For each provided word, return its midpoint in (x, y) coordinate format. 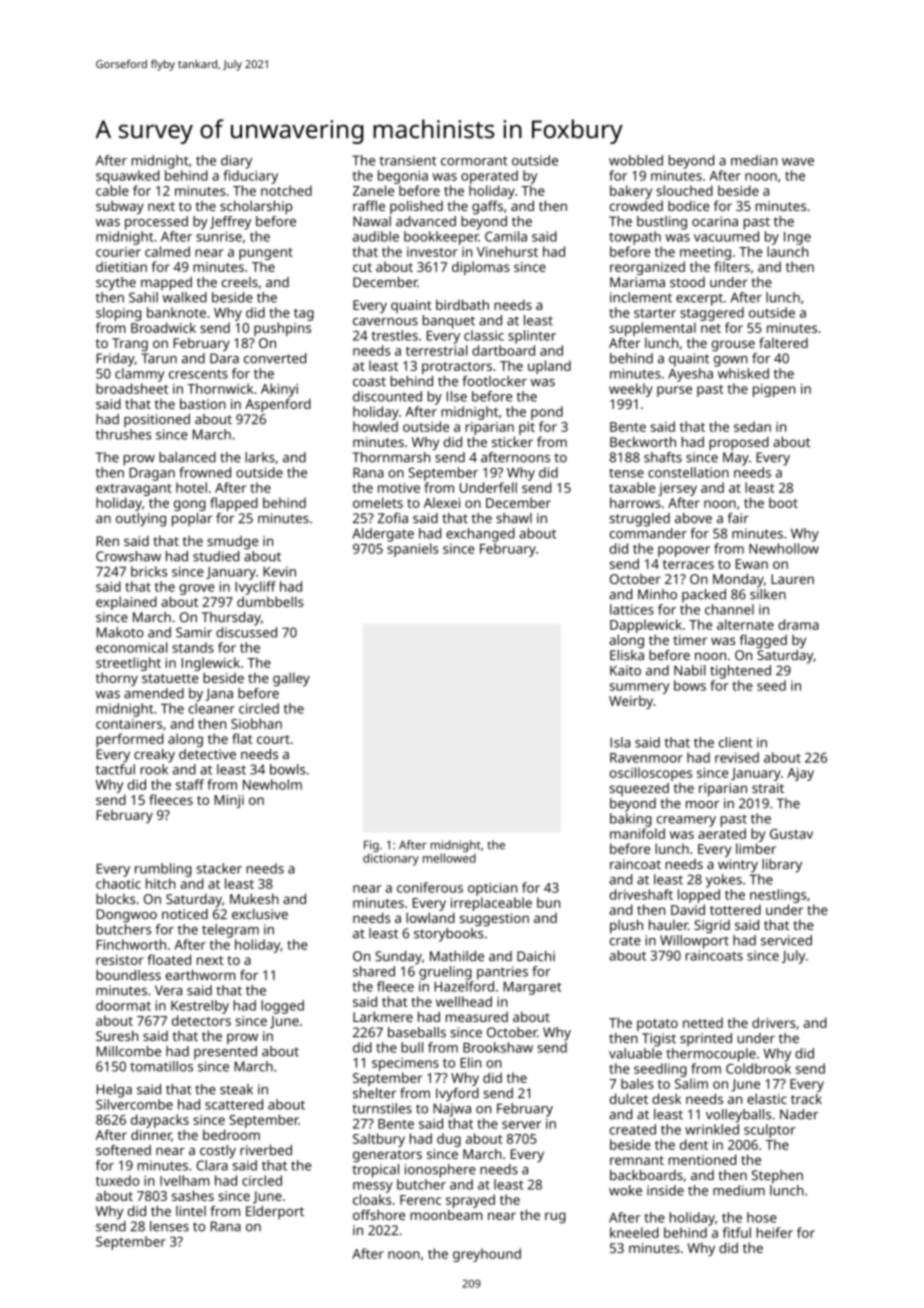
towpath (635, 238)
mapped (166, 284)
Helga (114, 1091)
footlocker (494, 381)
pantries (502, 973)
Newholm (272, 784)
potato (657, 1025)
